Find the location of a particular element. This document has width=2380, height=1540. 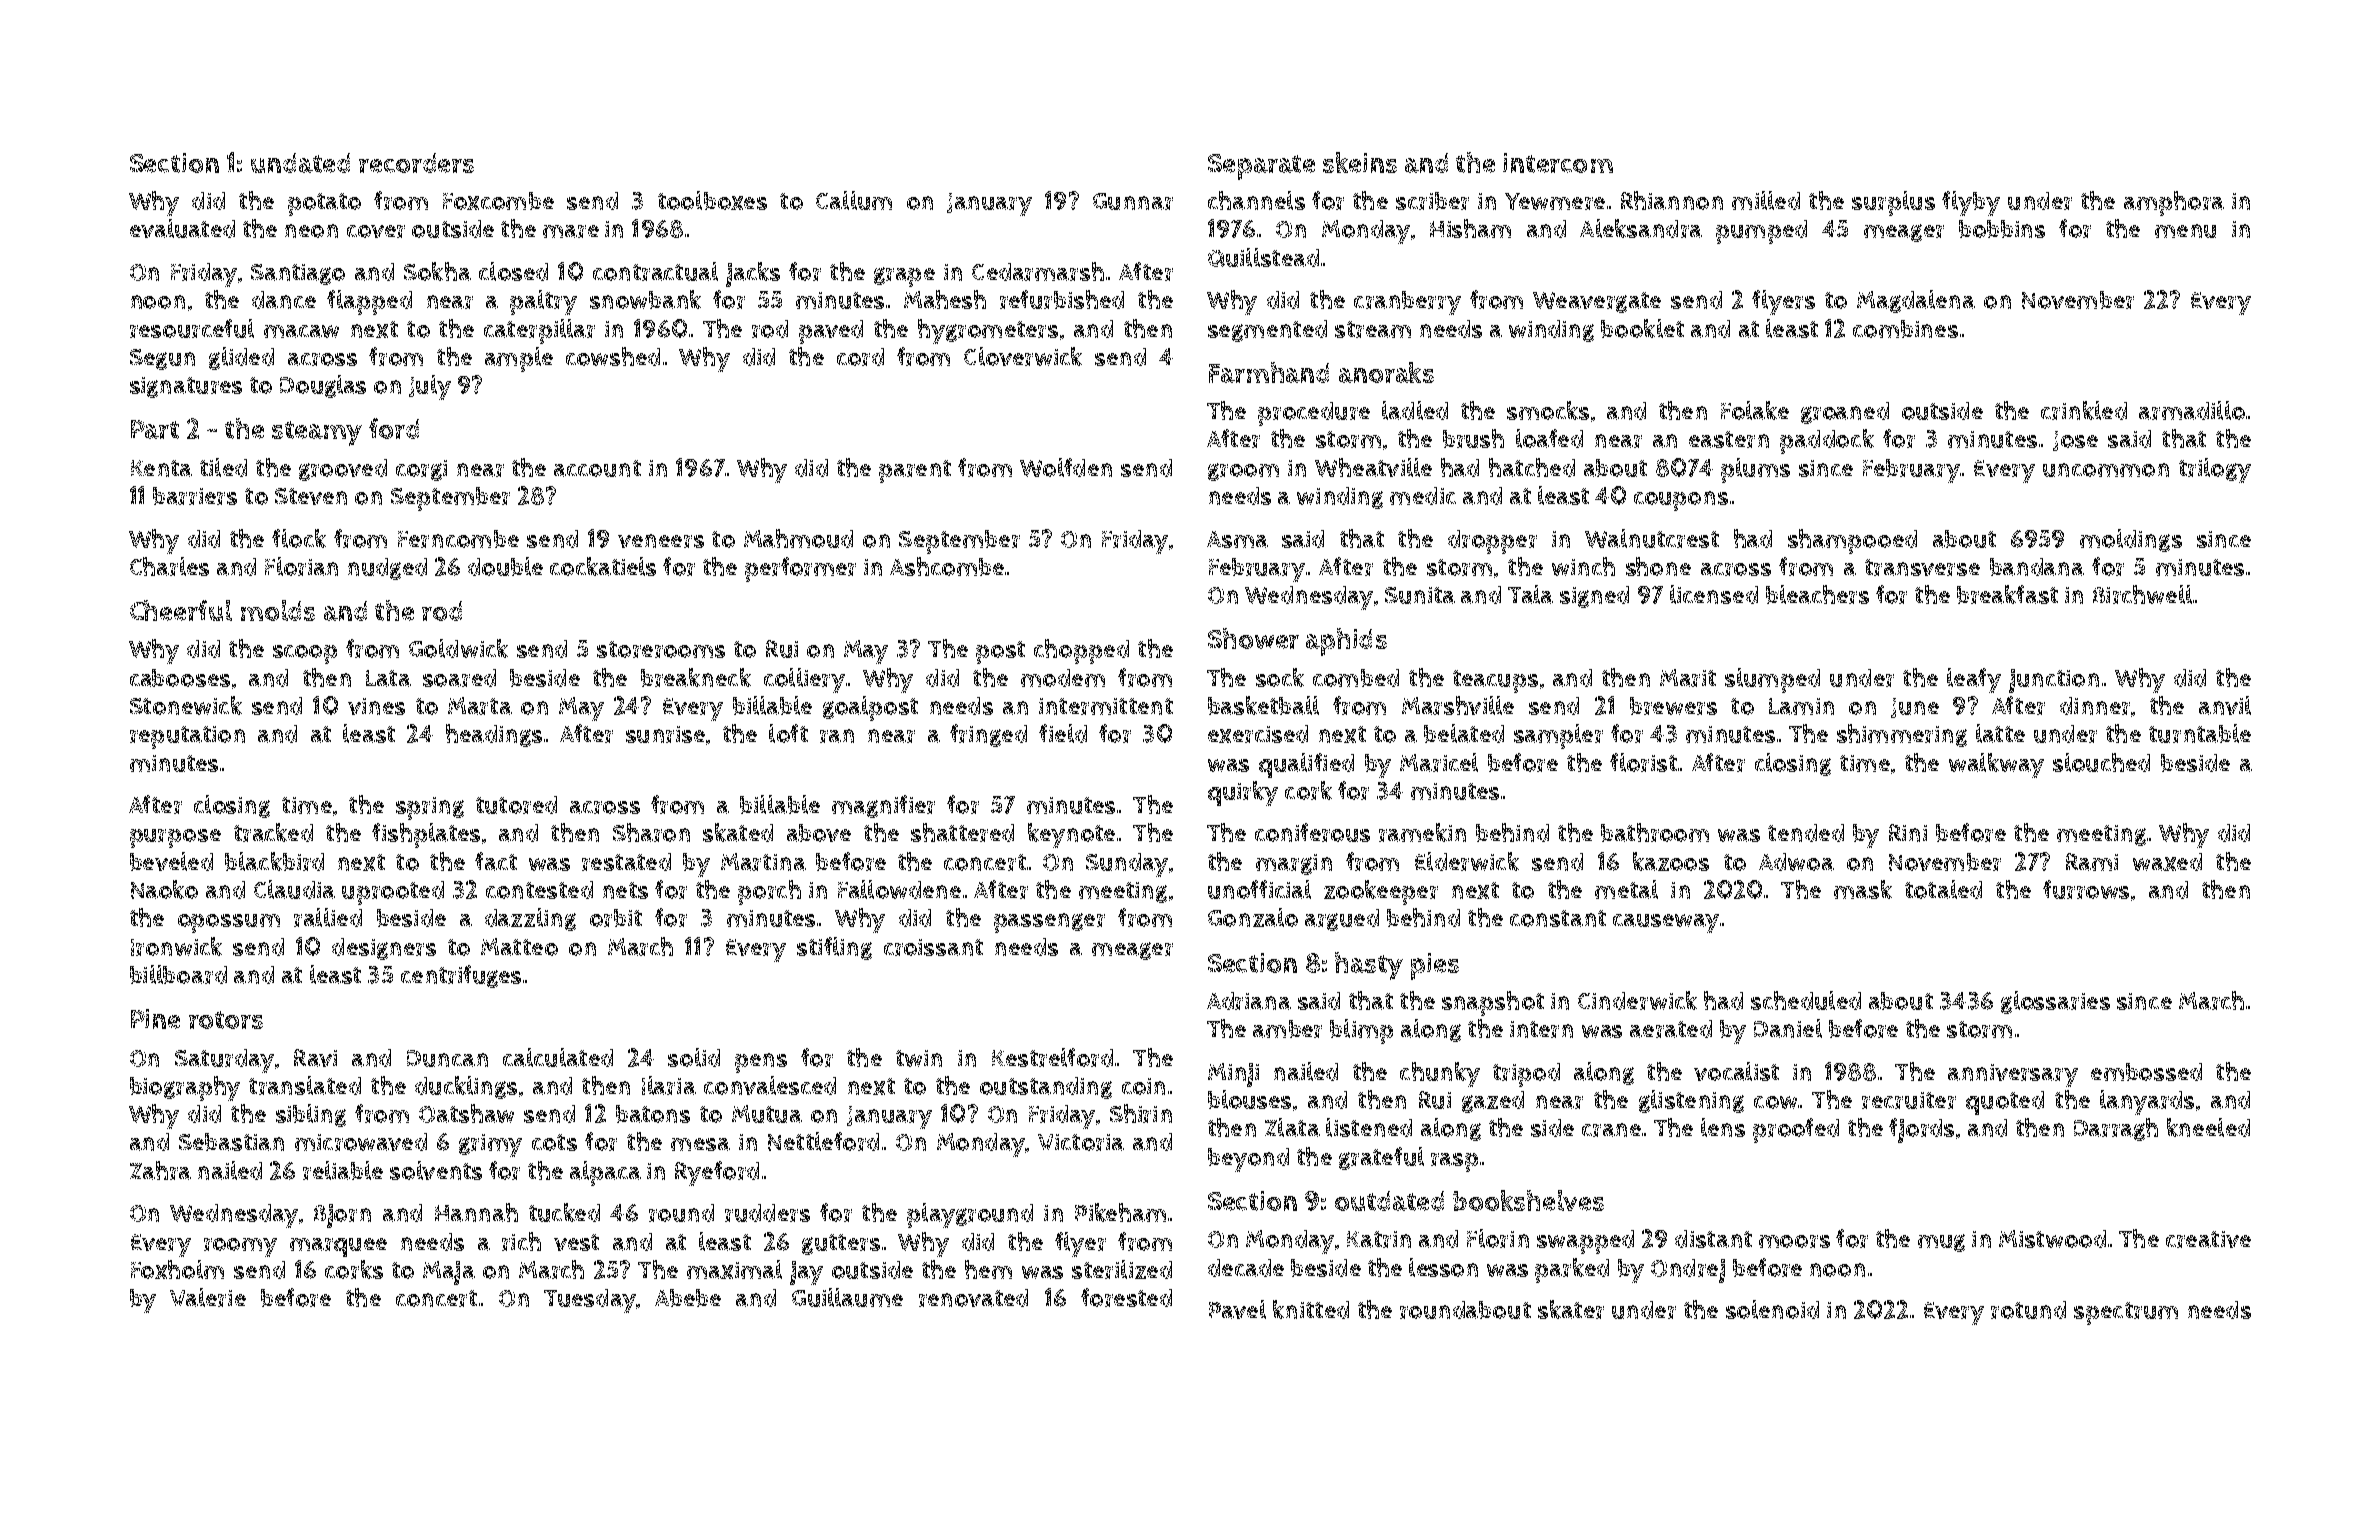

gazed is located at coordinates (1493, 1102).
